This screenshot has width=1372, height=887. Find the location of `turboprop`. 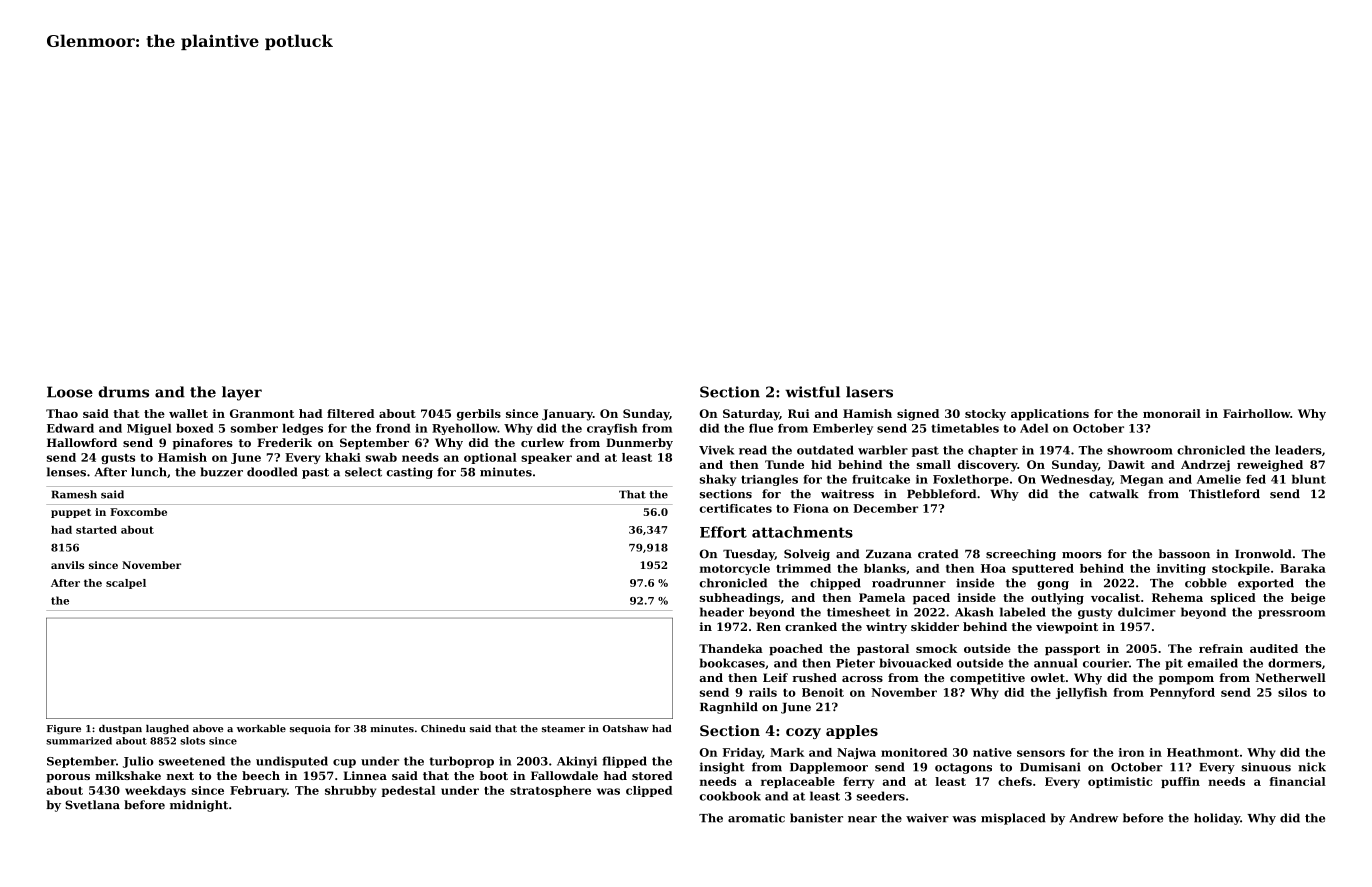

turboprop is located at coordinates (461, 762).
